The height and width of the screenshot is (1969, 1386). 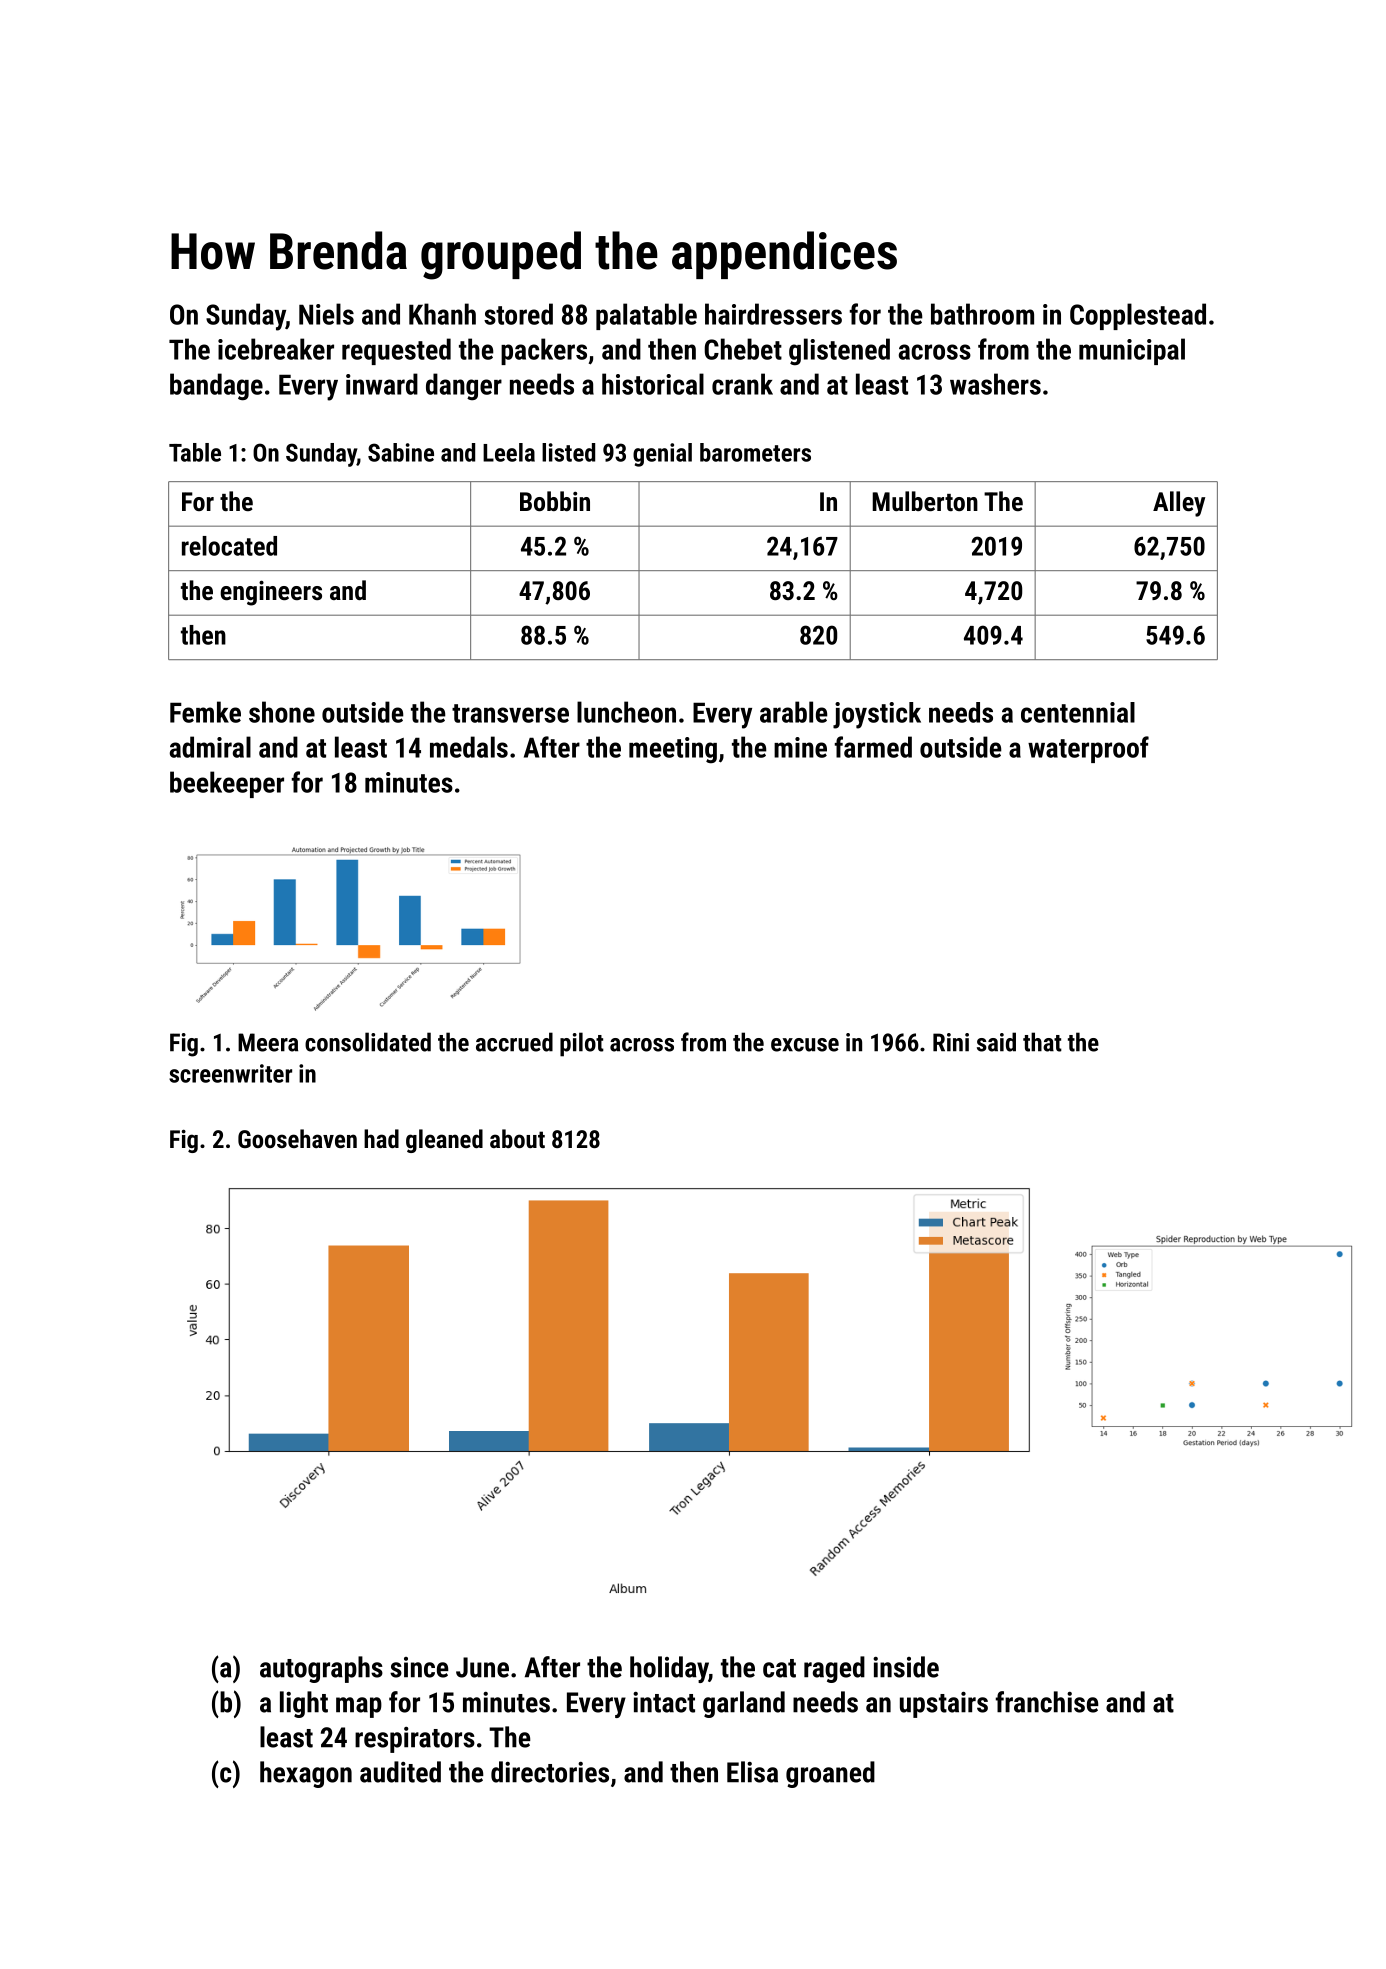 I want to click on Niels, so click(x=326, y=314).
